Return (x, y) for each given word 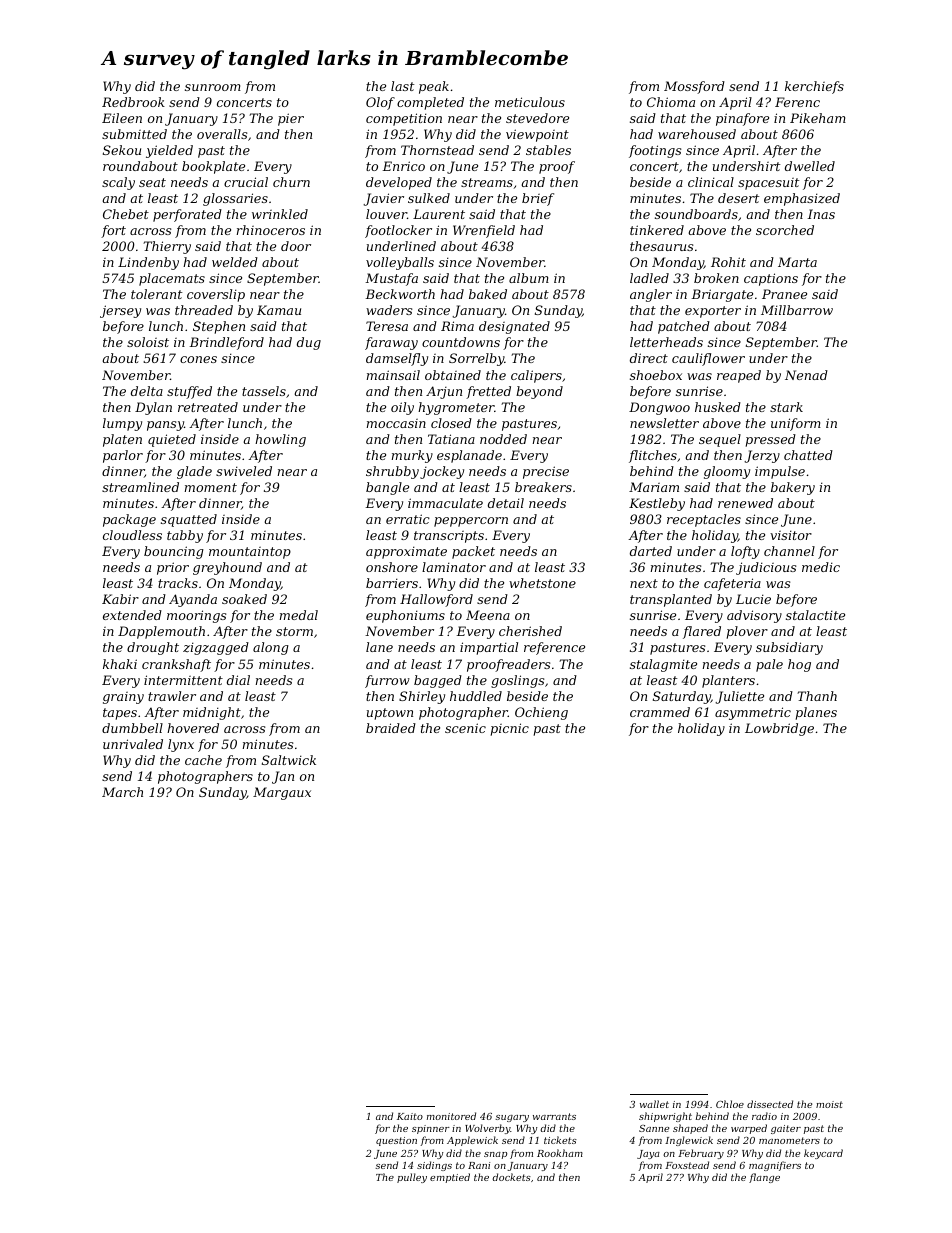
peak (434, 87)
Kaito (410, 1116)
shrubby (392, 472)
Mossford (694, 87)
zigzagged (216, 648)
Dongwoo (659, 408)
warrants (554, 1116)
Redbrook (133, 102)
